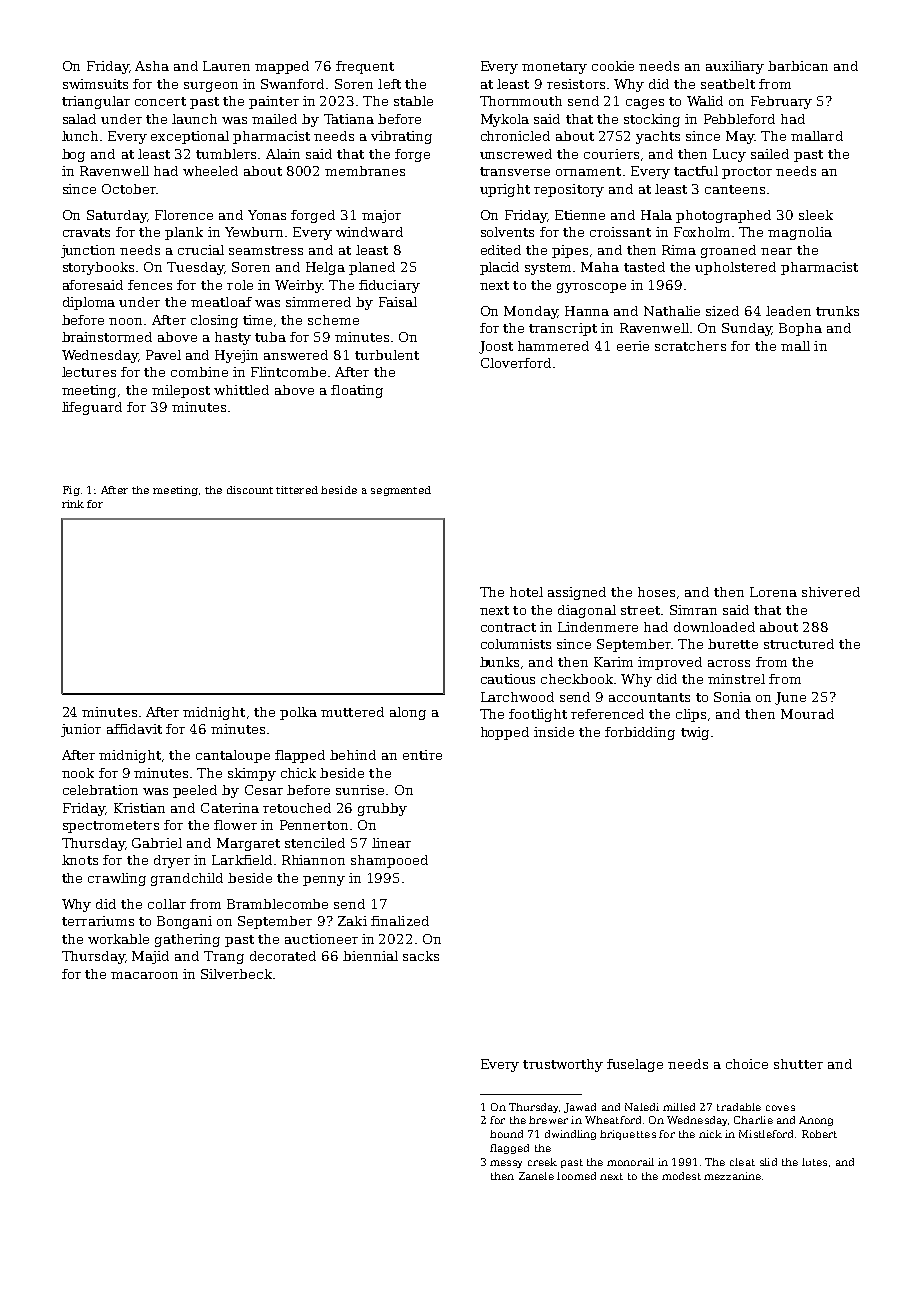 The image size is (924, 1314). Describe the element at coordinates (837, 311) in the screenshot. I see `trunks` at that location.
